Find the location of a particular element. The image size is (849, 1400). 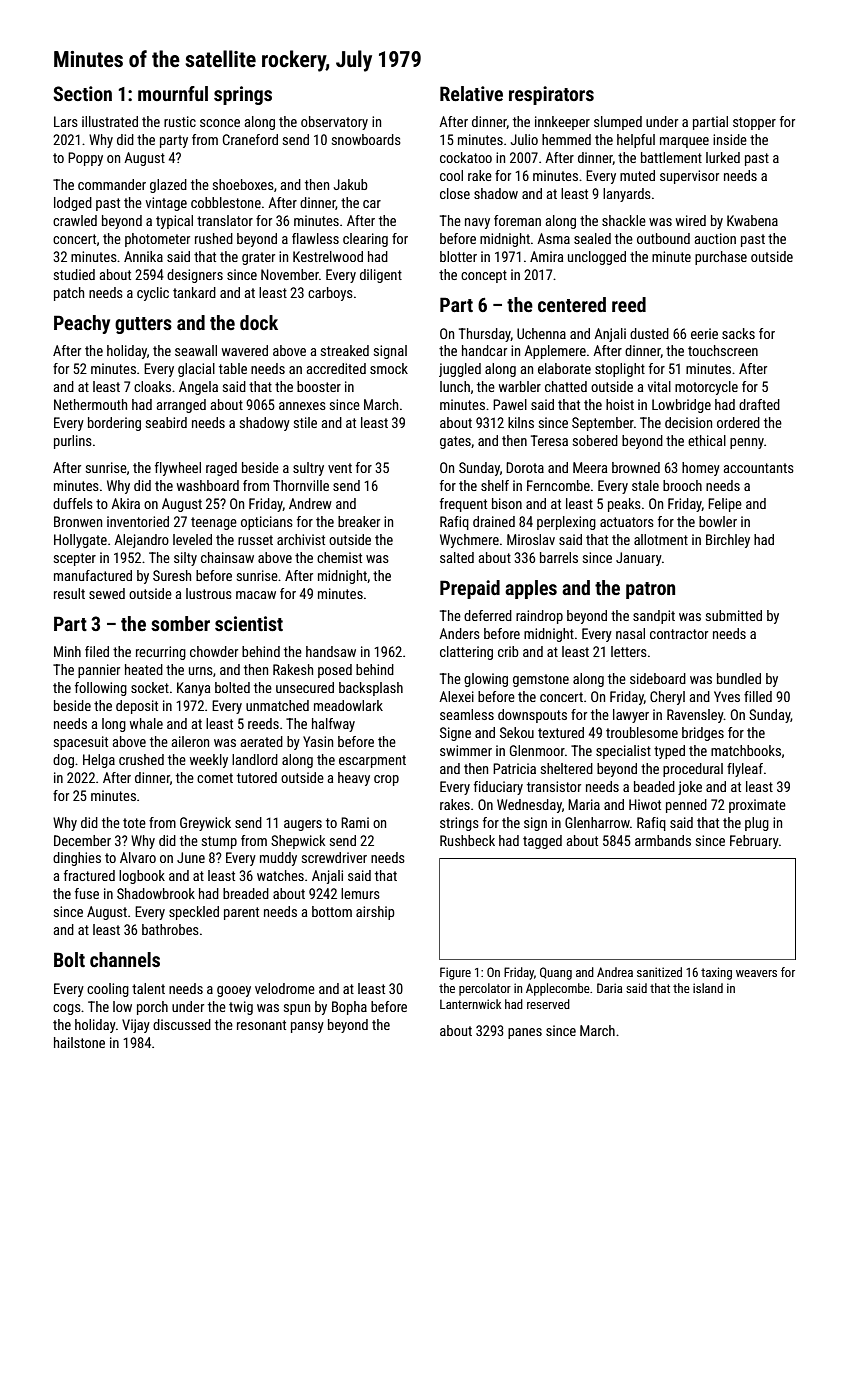

gates is located at coordinates (455, 442).
